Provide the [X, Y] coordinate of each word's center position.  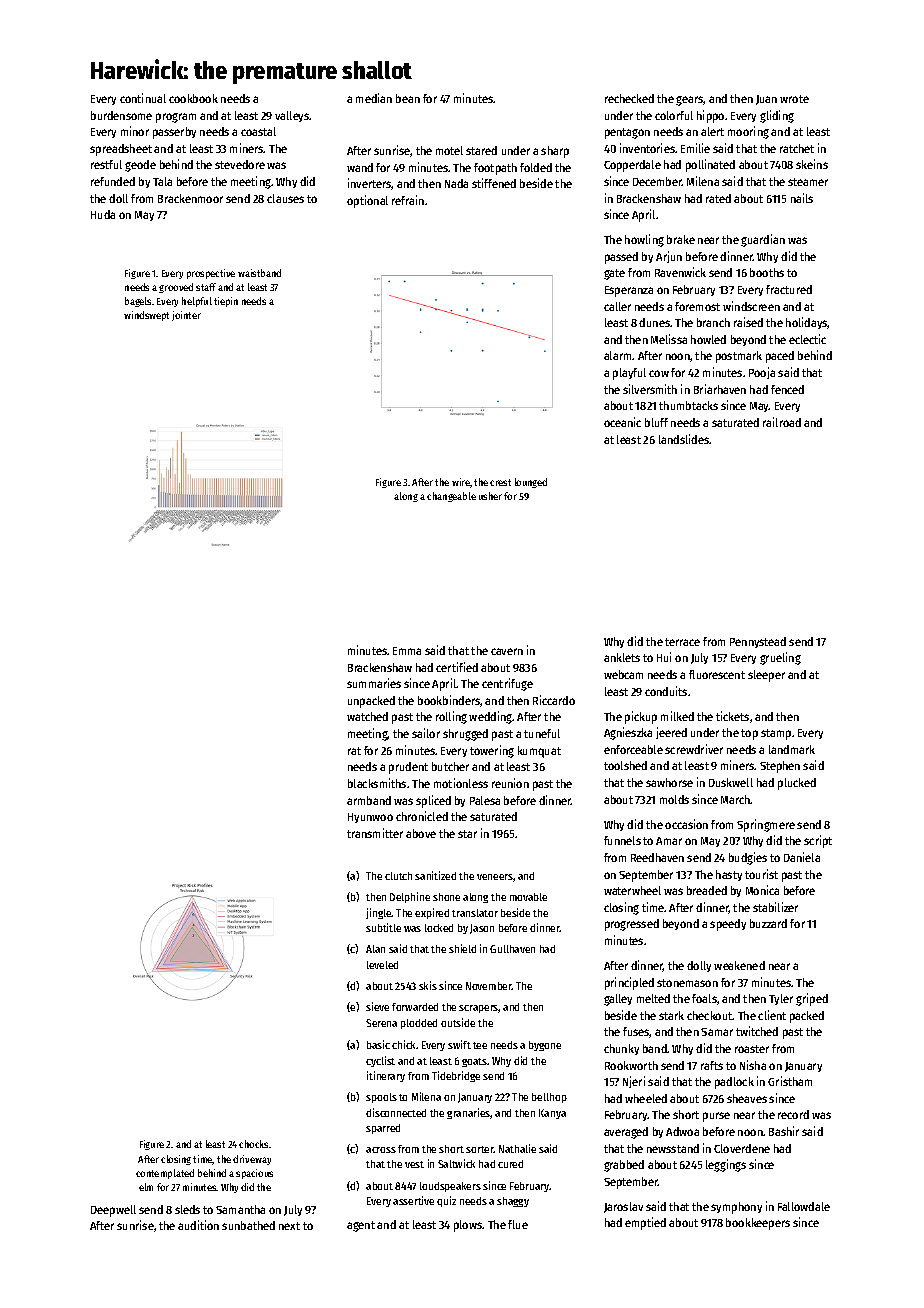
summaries [374, 683]
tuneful [542, 733]
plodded [419, 1024]
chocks [253, 1144]
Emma [407, 651]
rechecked [629, 98]
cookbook [193, 98]
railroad [782, 422]
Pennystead [758, 642]
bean [408, 98]
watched [367, 716]
